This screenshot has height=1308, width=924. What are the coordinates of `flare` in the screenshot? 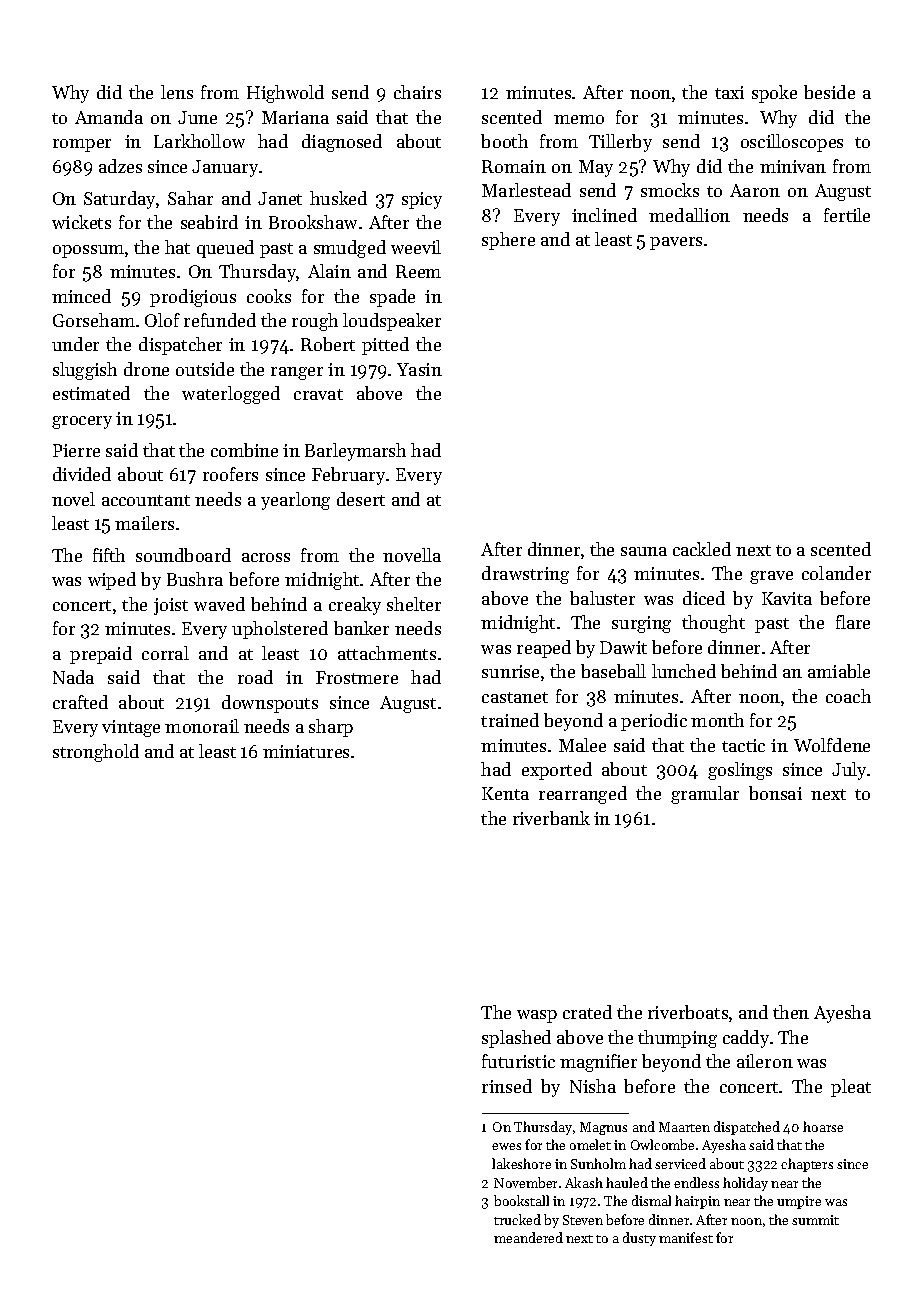 It's located at (853, 622).
